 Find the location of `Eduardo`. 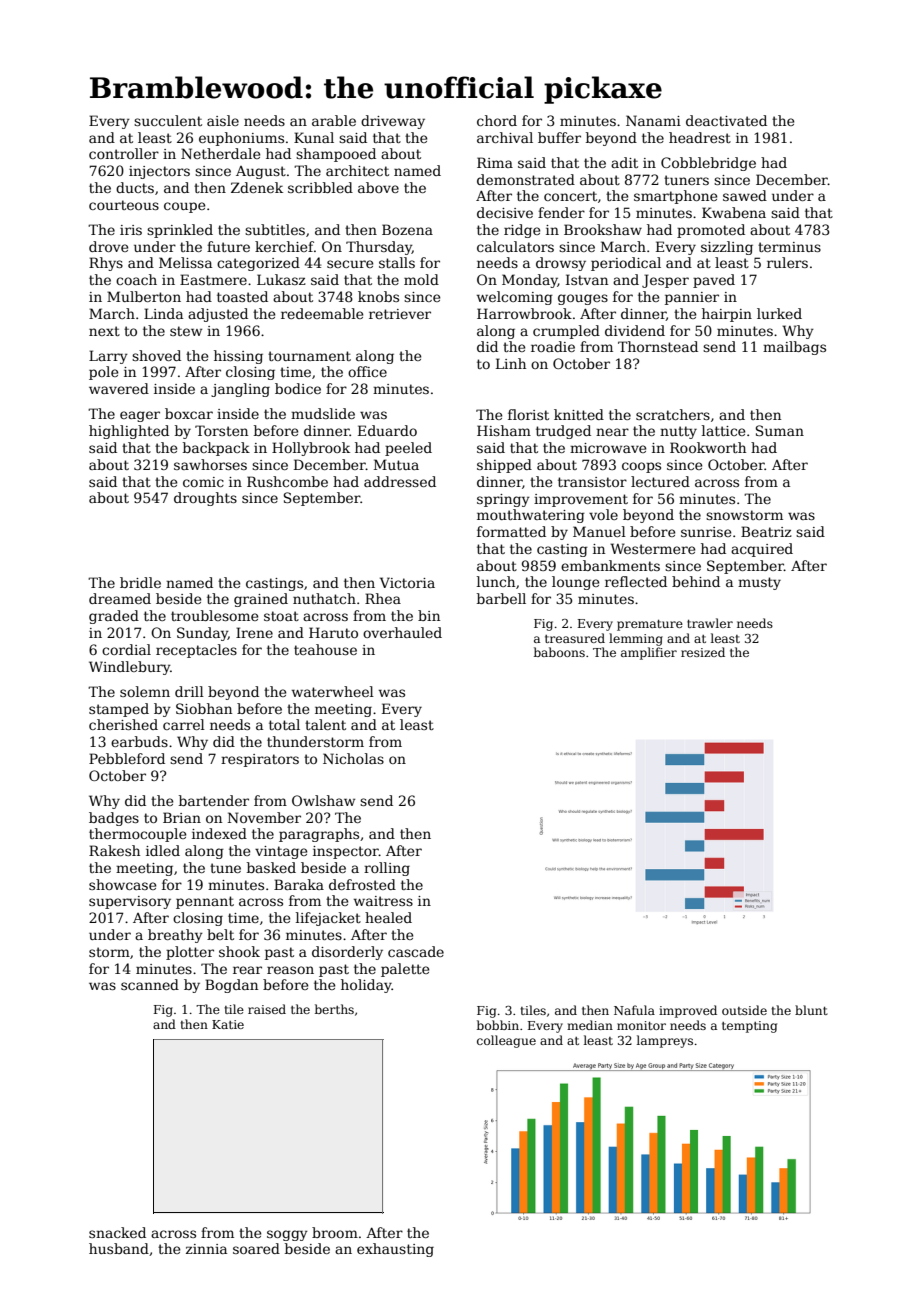

Eduardo is located at coordinates (387, 430).
